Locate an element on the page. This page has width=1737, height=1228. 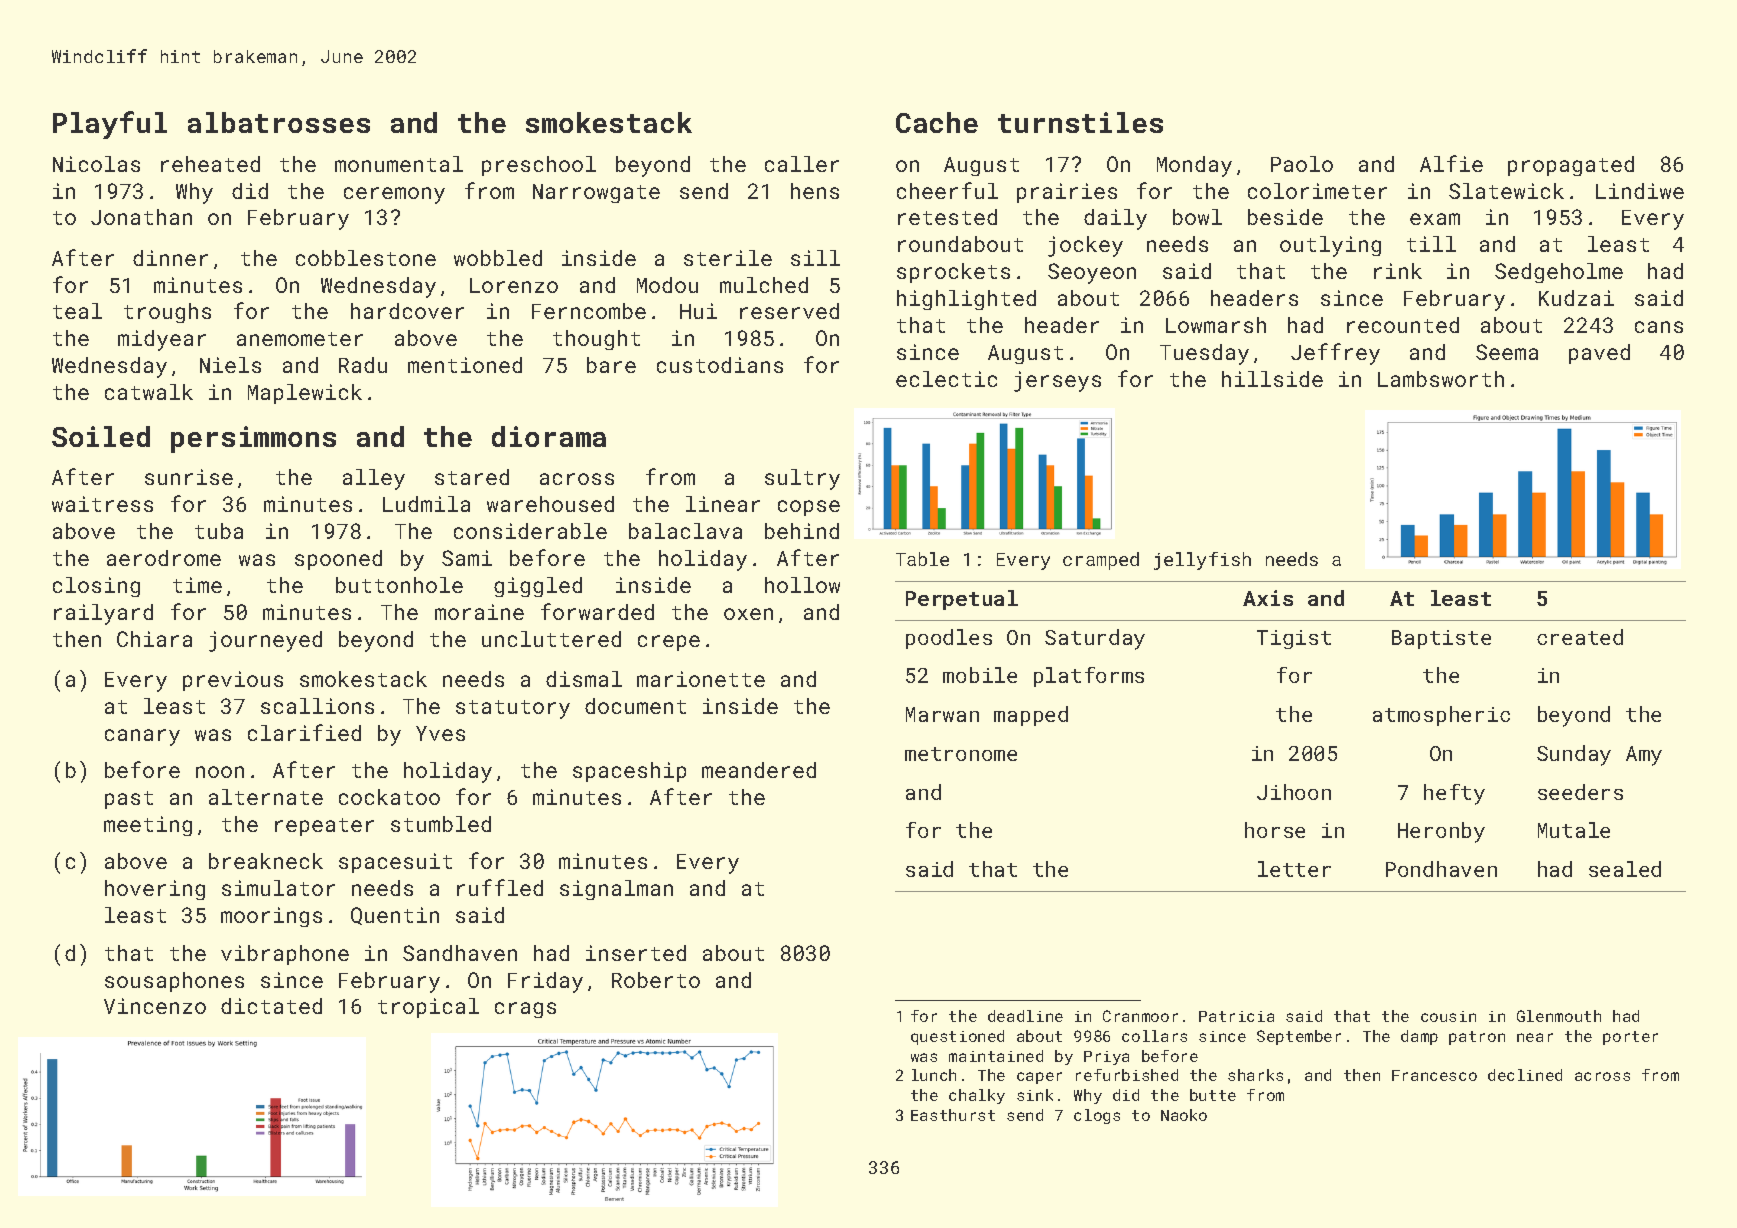
wobbled is located at coordinates (498, 258).
